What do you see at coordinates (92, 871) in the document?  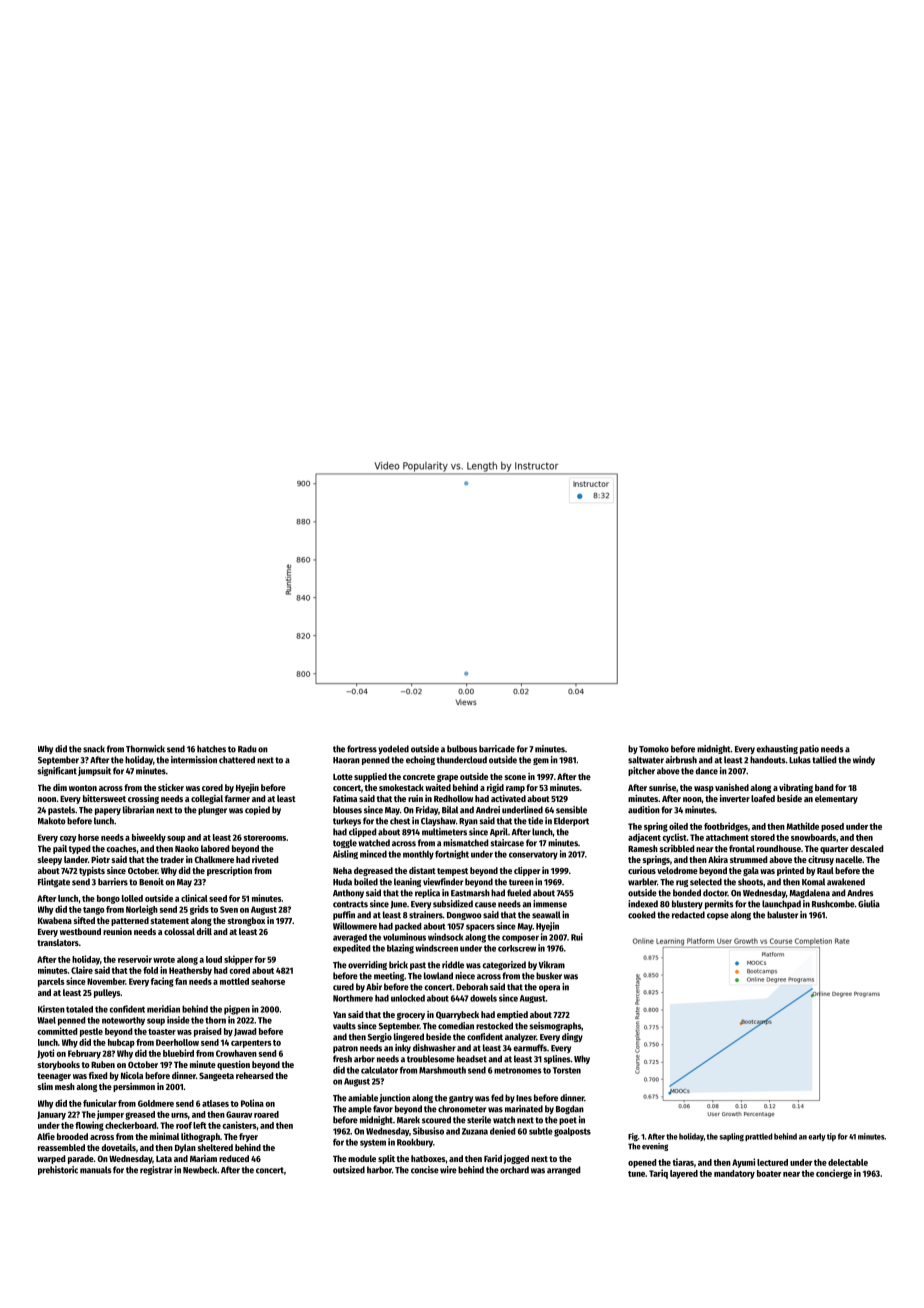 I see `typists` at bounding box center [92, 871].
